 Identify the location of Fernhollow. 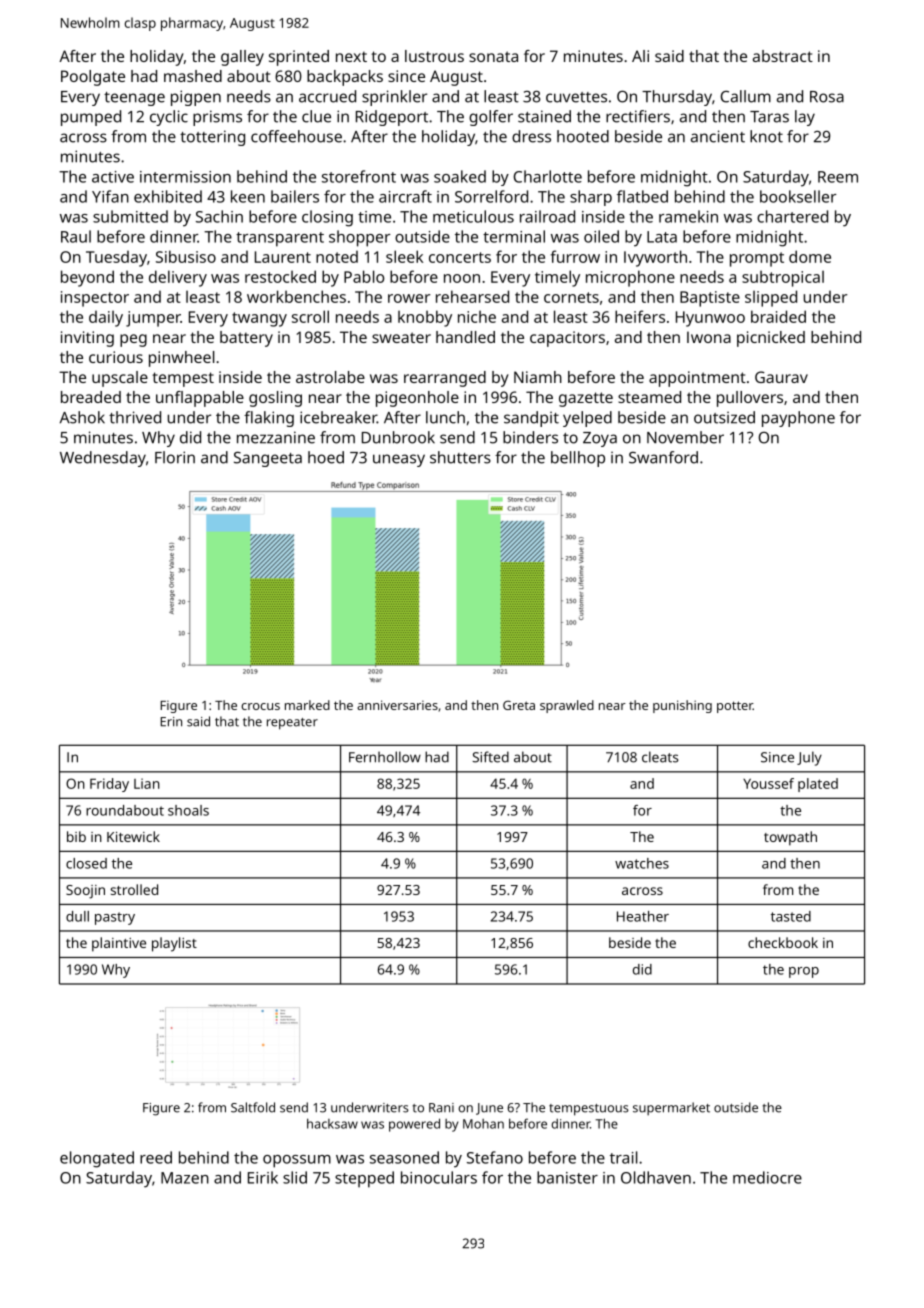
(385, 757).
